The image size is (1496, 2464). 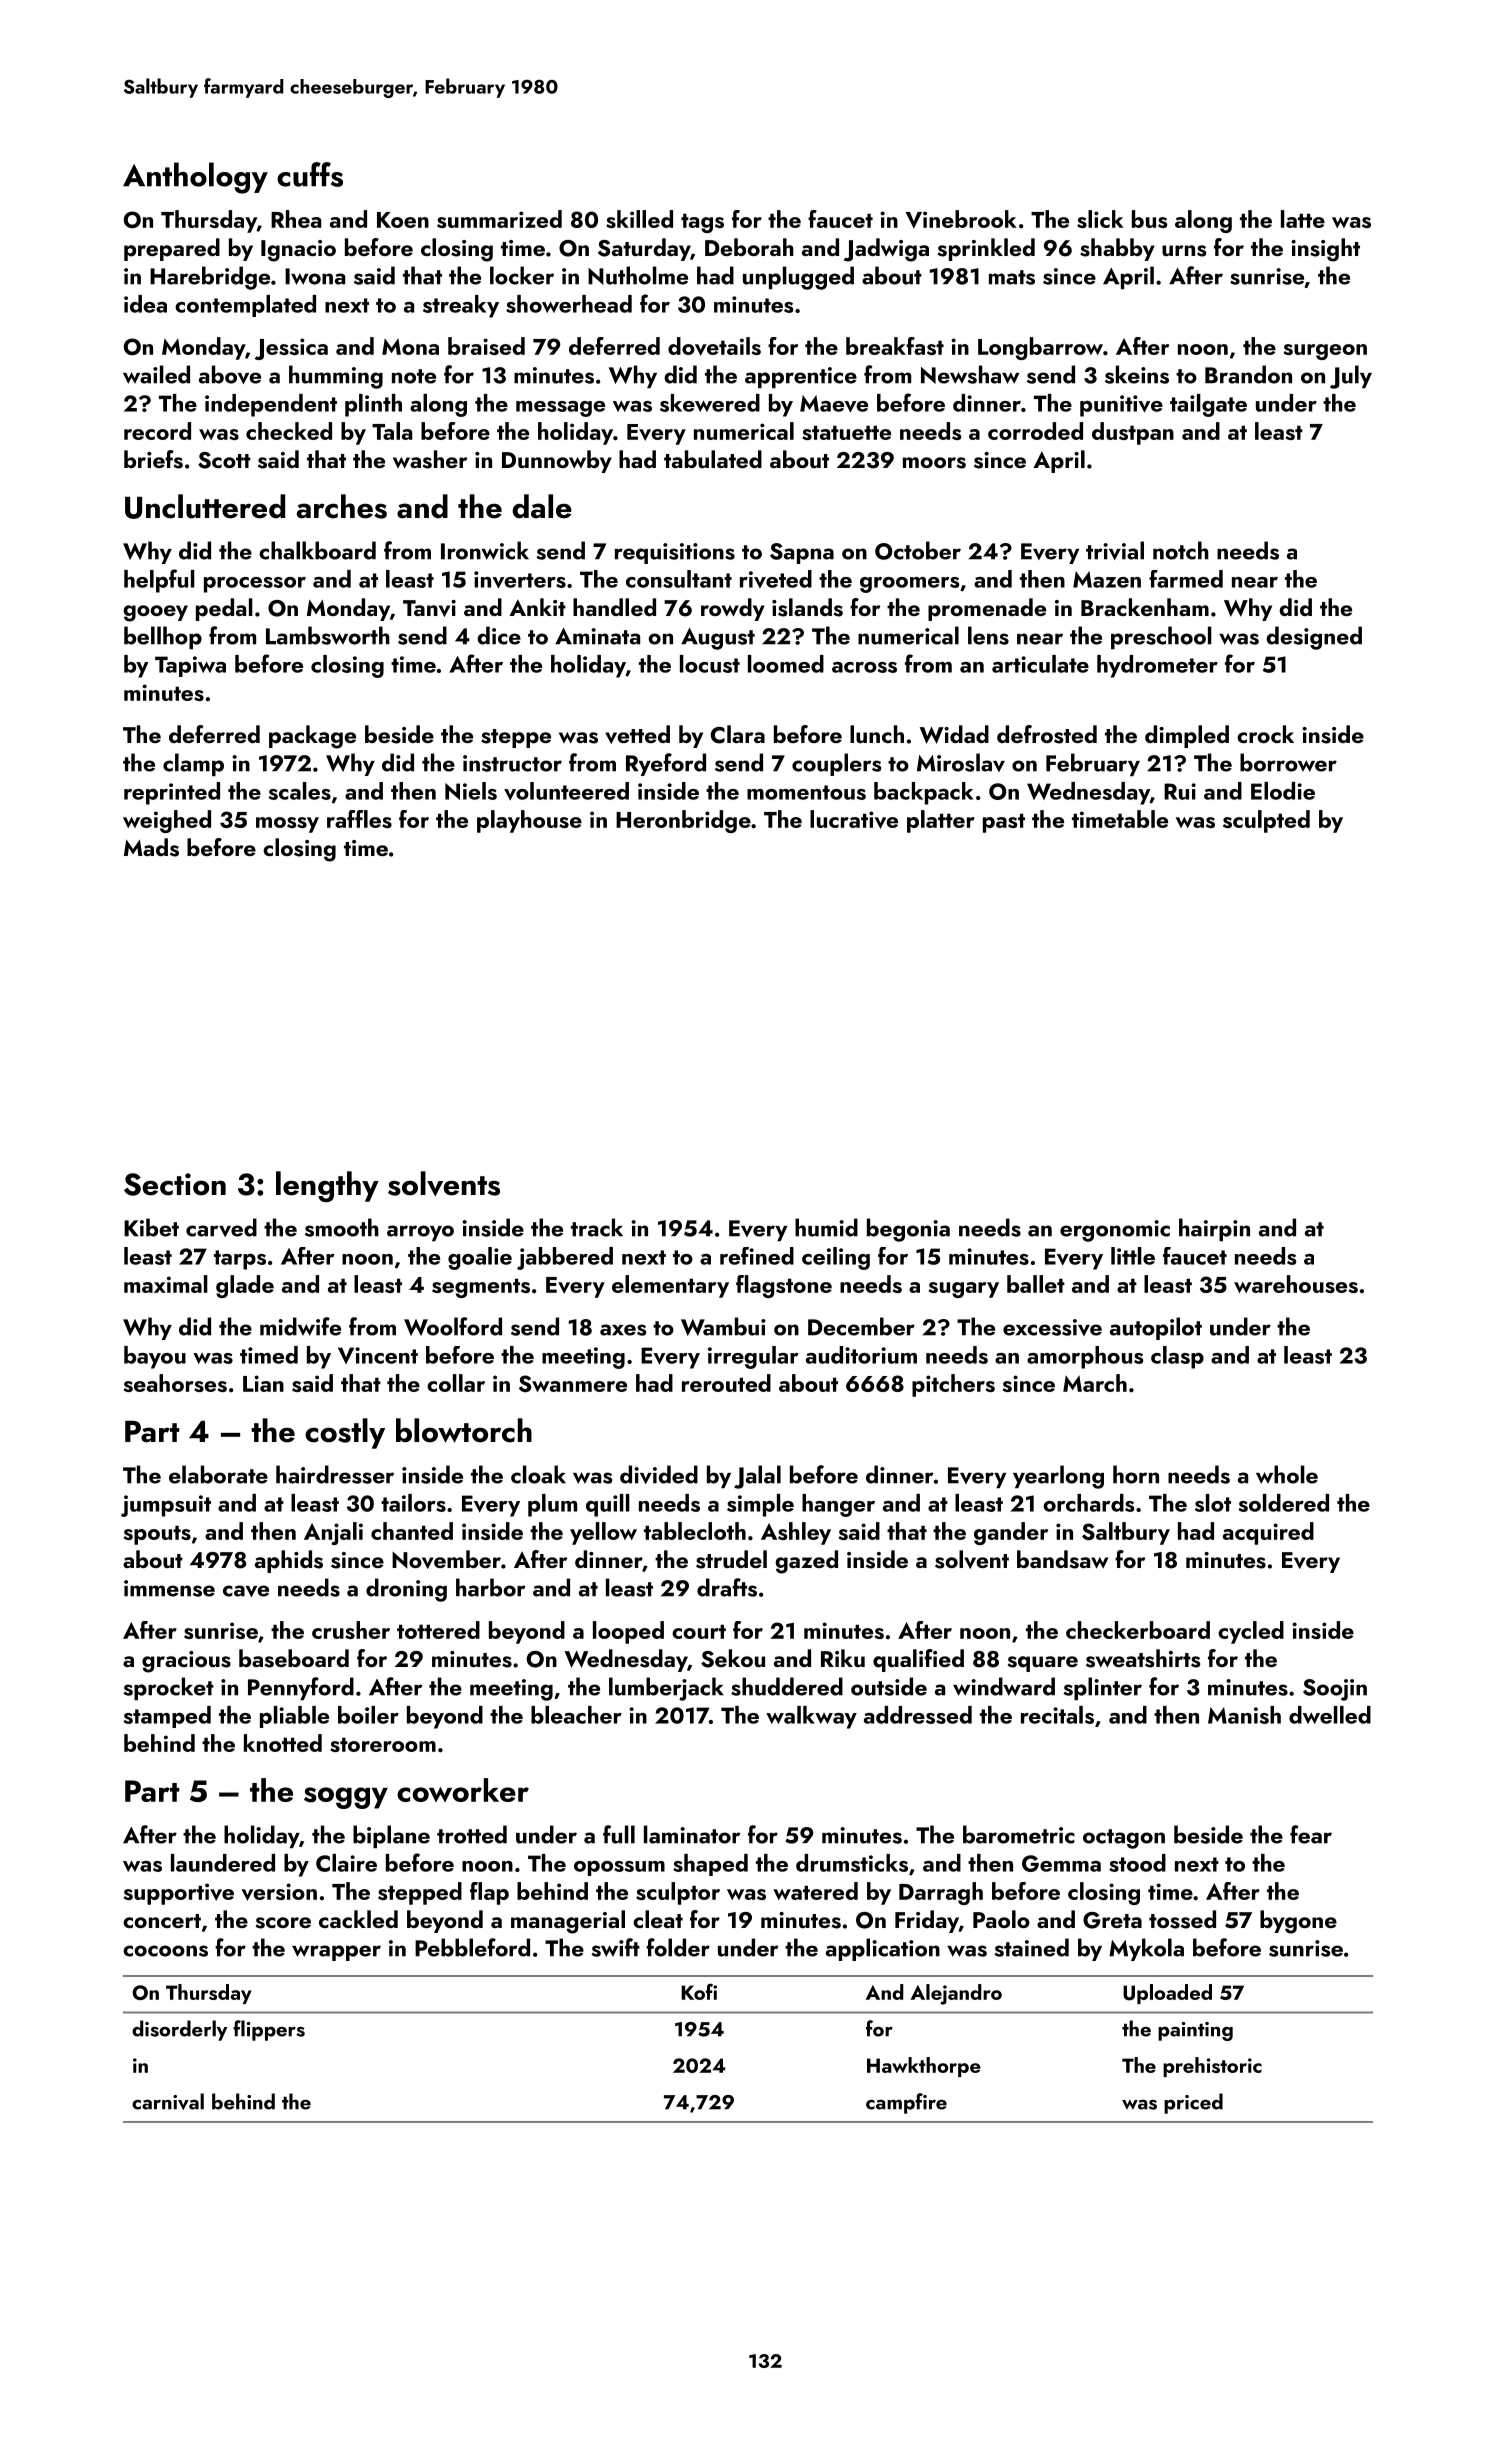 I want to click on skilled, so click(x=639, y=219).
